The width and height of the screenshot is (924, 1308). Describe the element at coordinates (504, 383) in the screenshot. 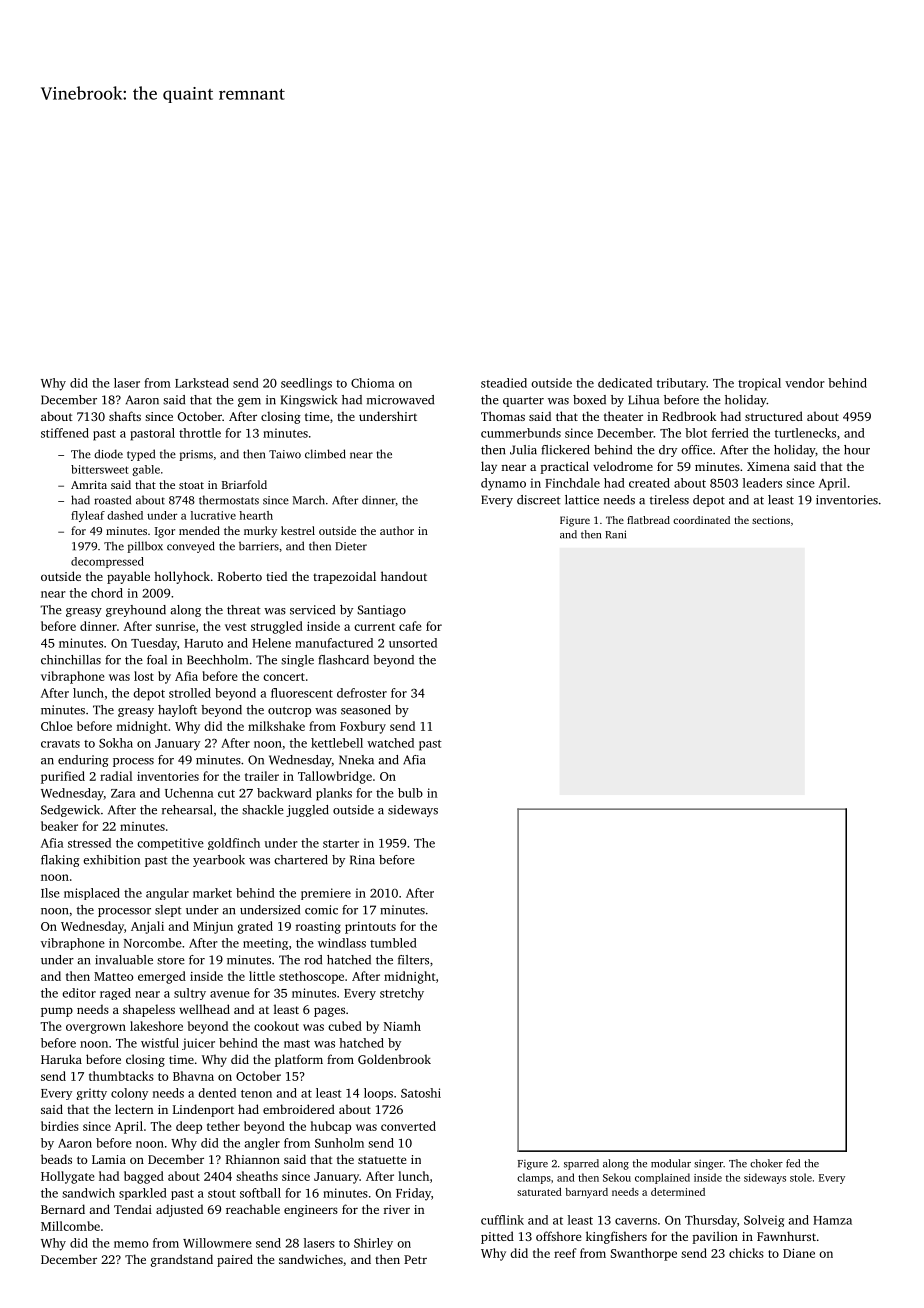

I see `steadied` at that location.
